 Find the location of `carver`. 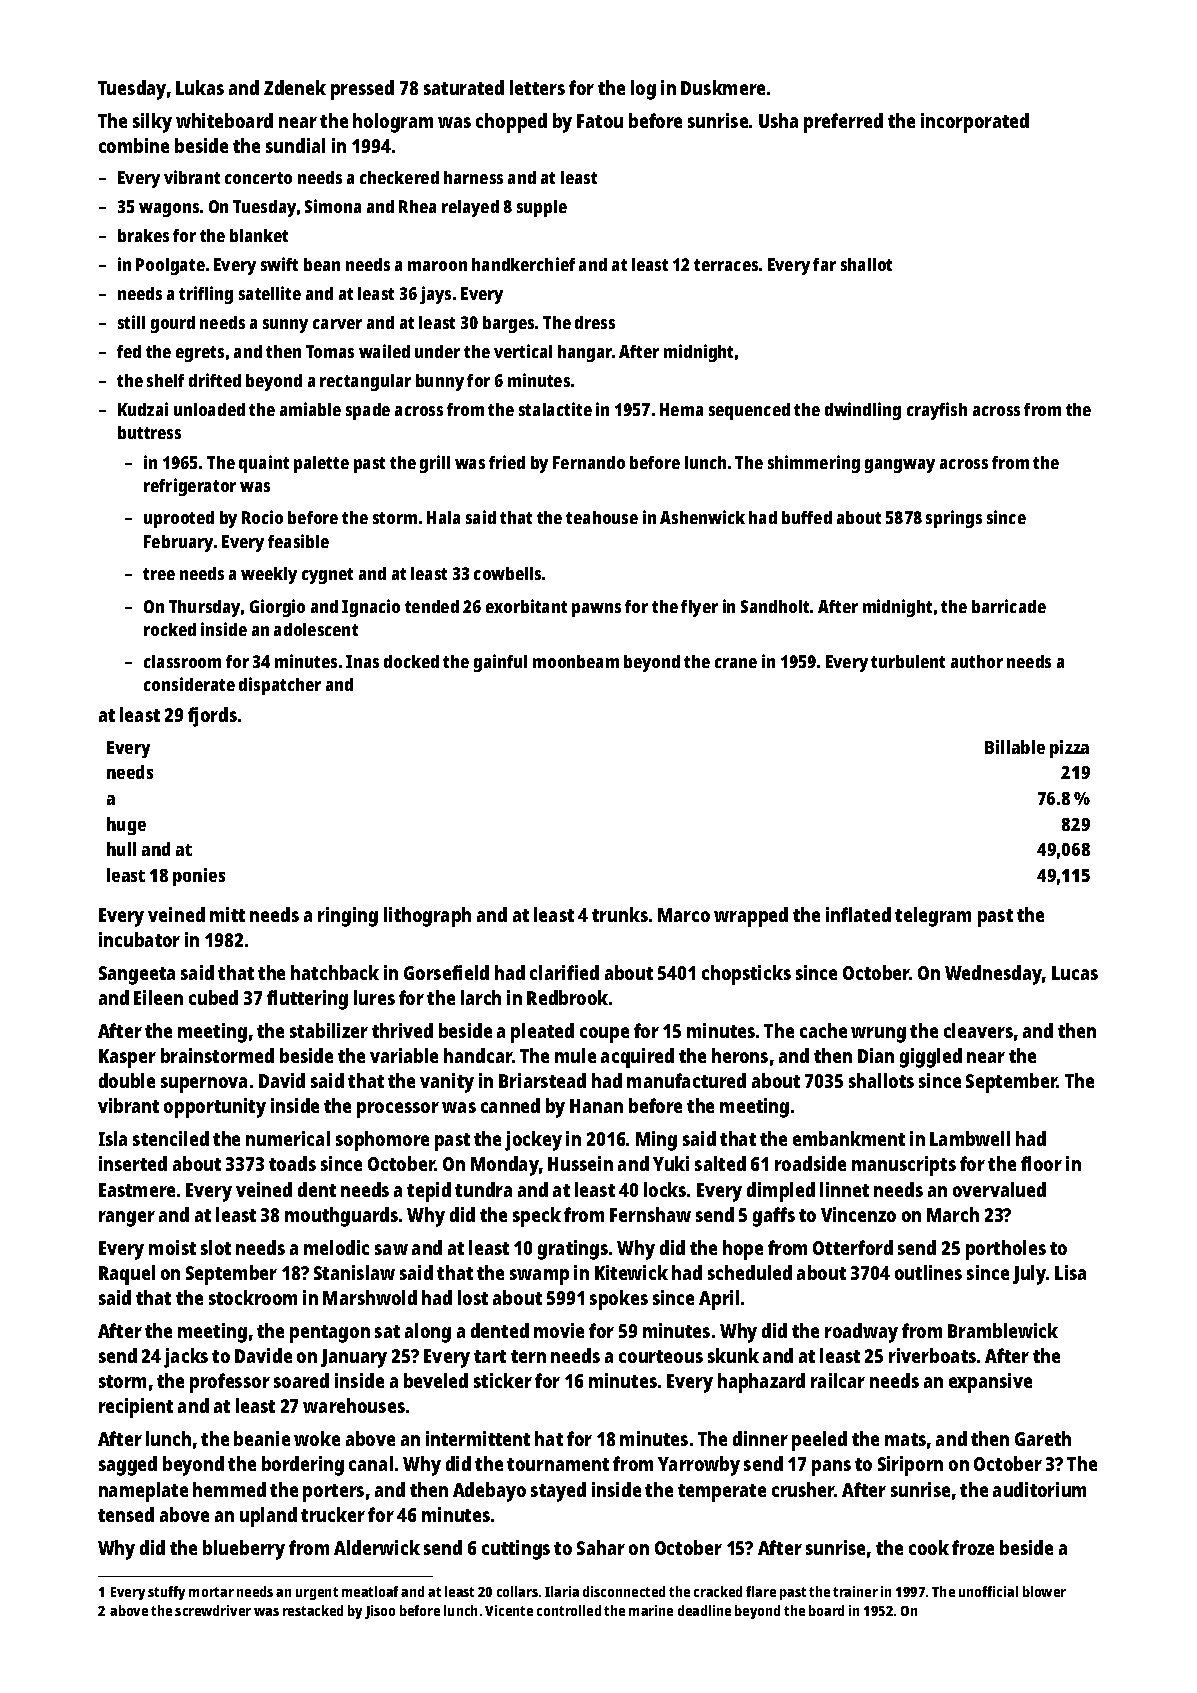

carver is located at coordinates (337, 324).
